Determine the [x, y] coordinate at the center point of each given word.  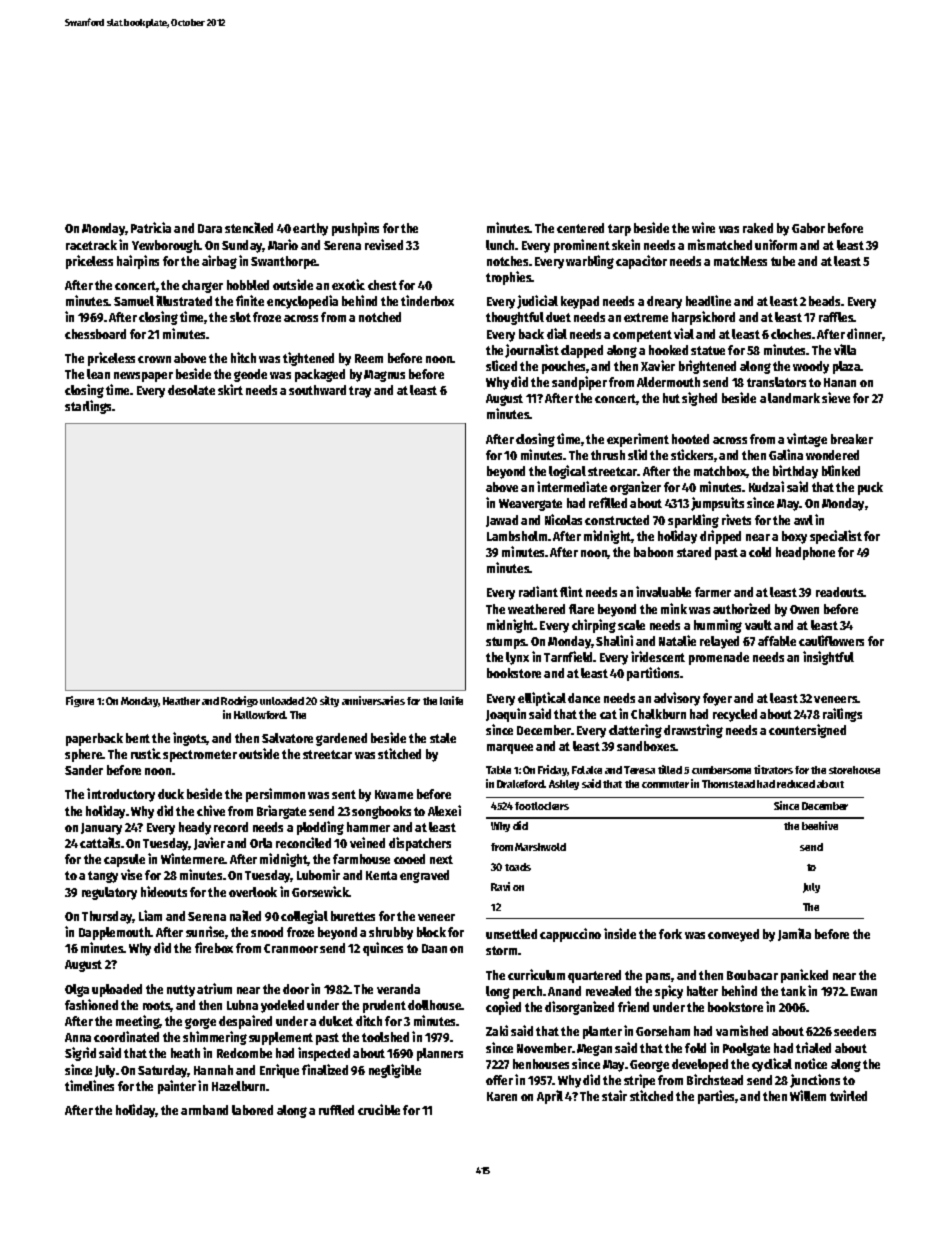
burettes [353, 916]
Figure [80, 701]
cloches [791, 334]
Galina [786, 454]
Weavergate [530, 505]
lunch [501, 245]
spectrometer [200, 756]
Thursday [107, 917]
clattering [635, 731]
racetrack [91, 245]
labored [252, 1110]
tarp [619, 230]
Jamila [794, 934]
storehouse [854, 770]
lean [98, 374]
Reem [369, 358]
